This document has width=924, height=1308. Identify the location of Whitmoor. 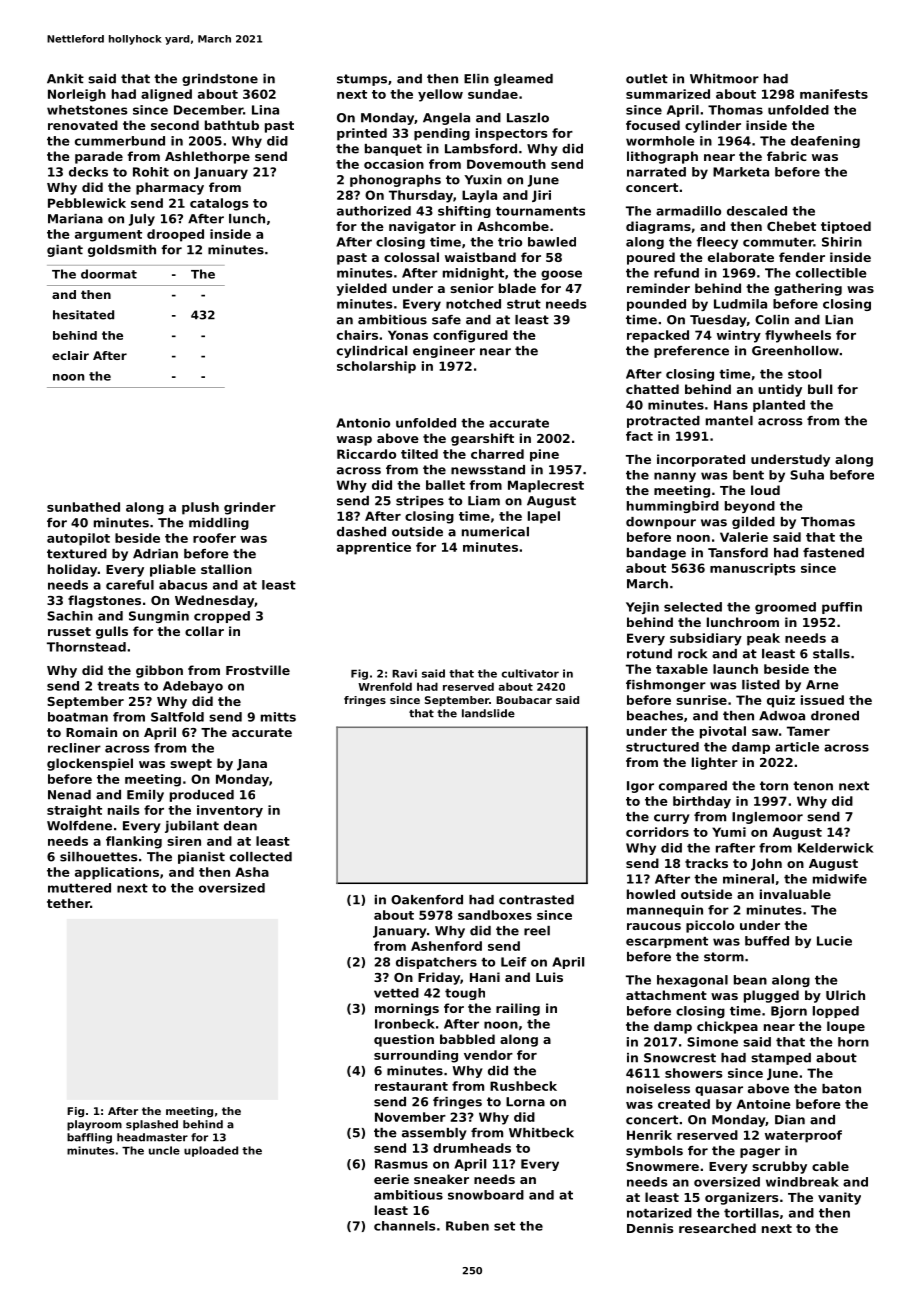
(724, 79).
